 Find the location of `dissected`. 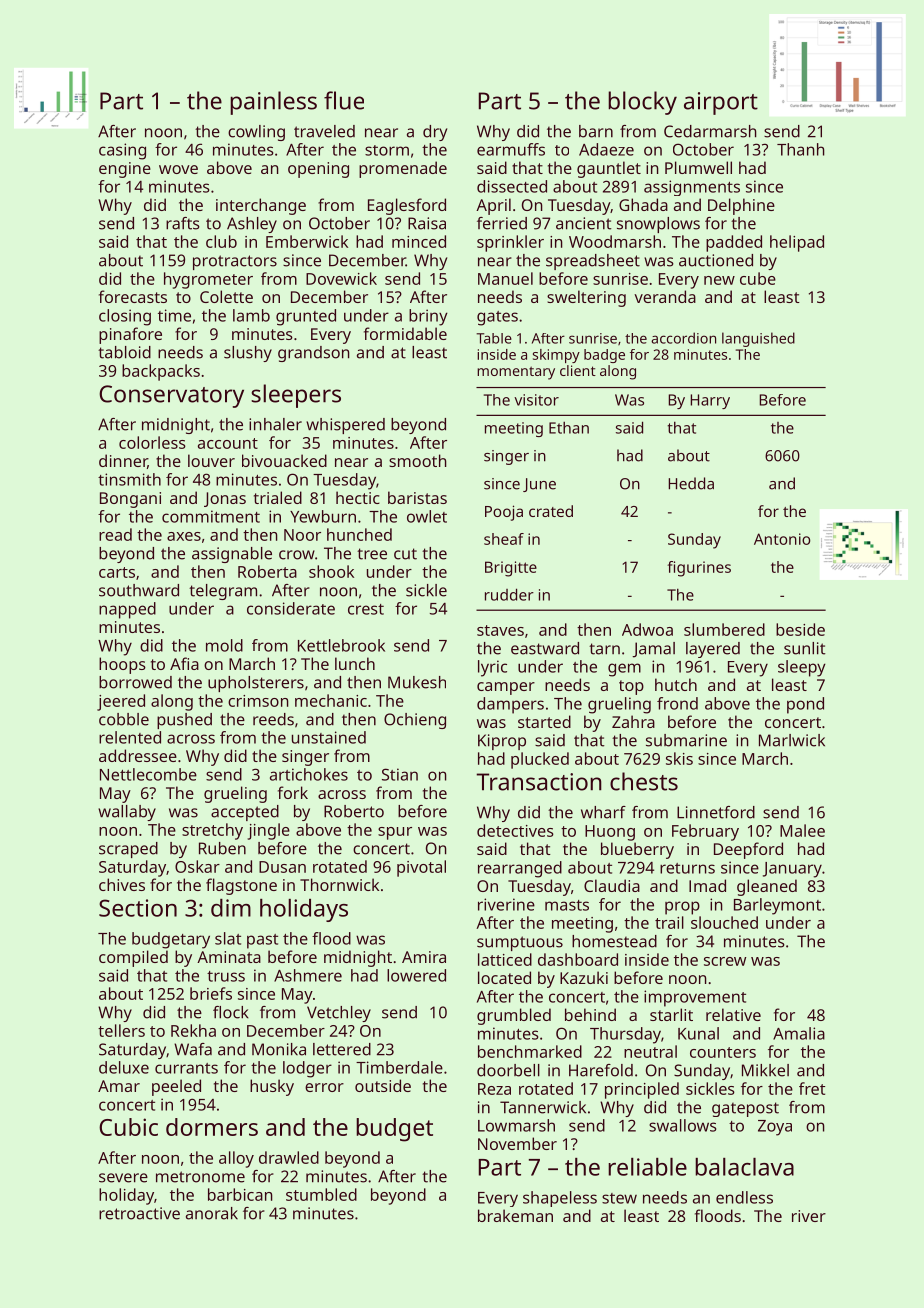

dissected is located at coordinates (512, 186).
